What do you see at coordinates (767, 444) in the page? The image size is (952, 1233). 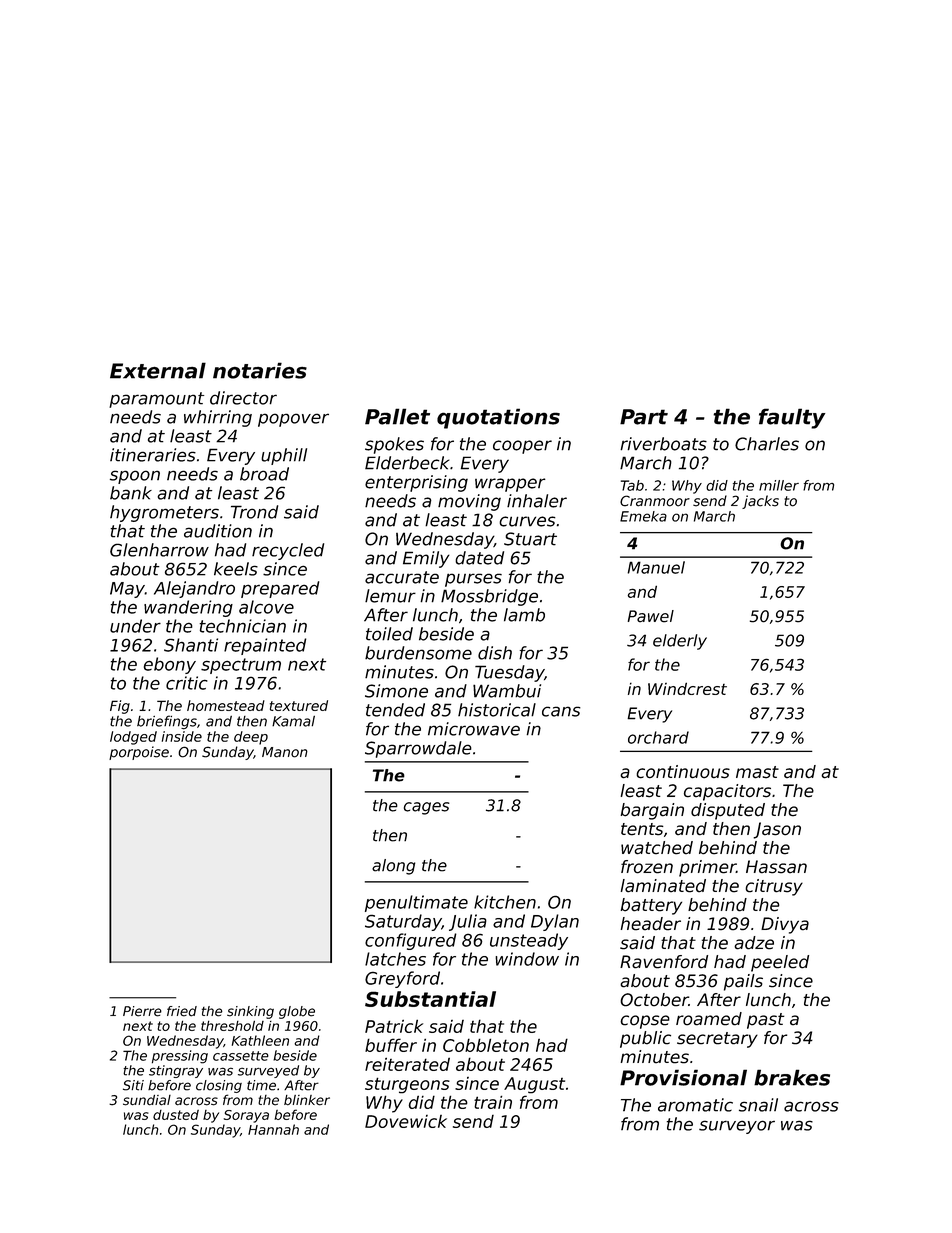 I see `Charles` at bounding box center [767, 444].
